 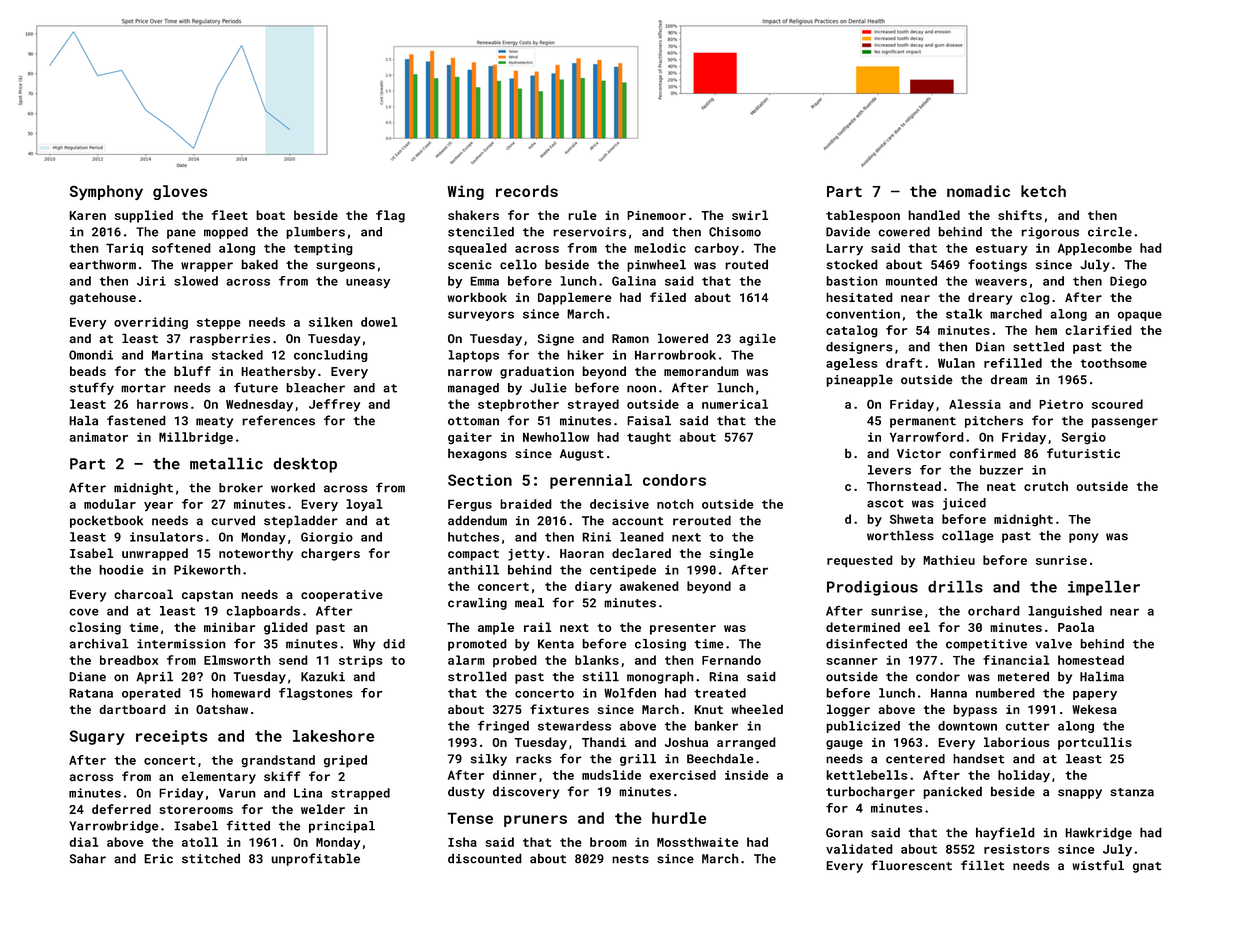 I want to click on clarified, so click(x=1098, y=330).
